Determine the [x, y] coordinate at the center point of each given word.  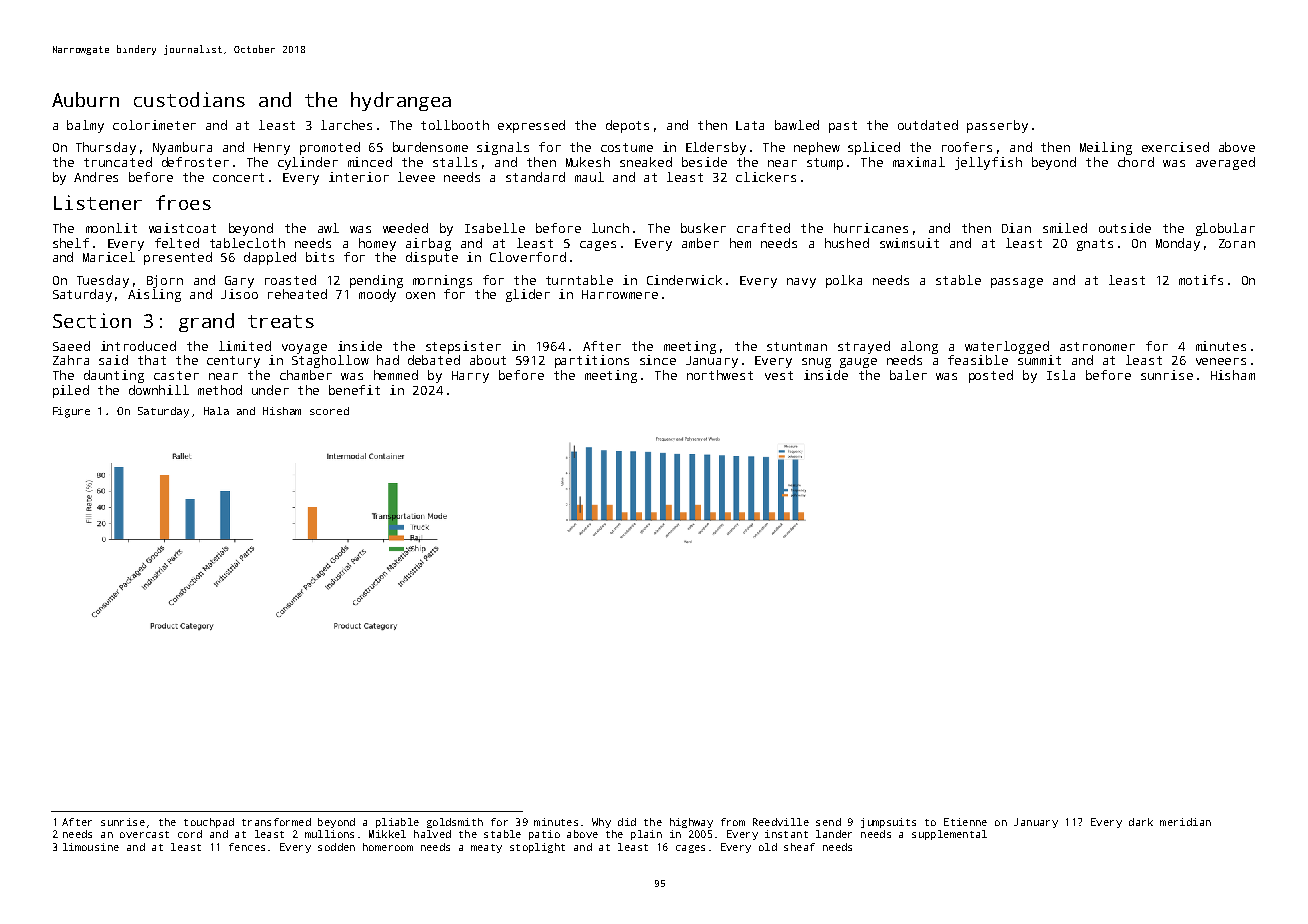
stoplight [537, 848]
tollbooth [455, 125]
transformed [276, 822]
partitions [592, 361]
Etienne [965, 822]
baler [908, 375]
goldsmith [455, 823]
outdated [928, 125]
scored [329, 411]
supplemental [949, 835]
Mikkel [387, 834]
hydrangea [401, 101]
